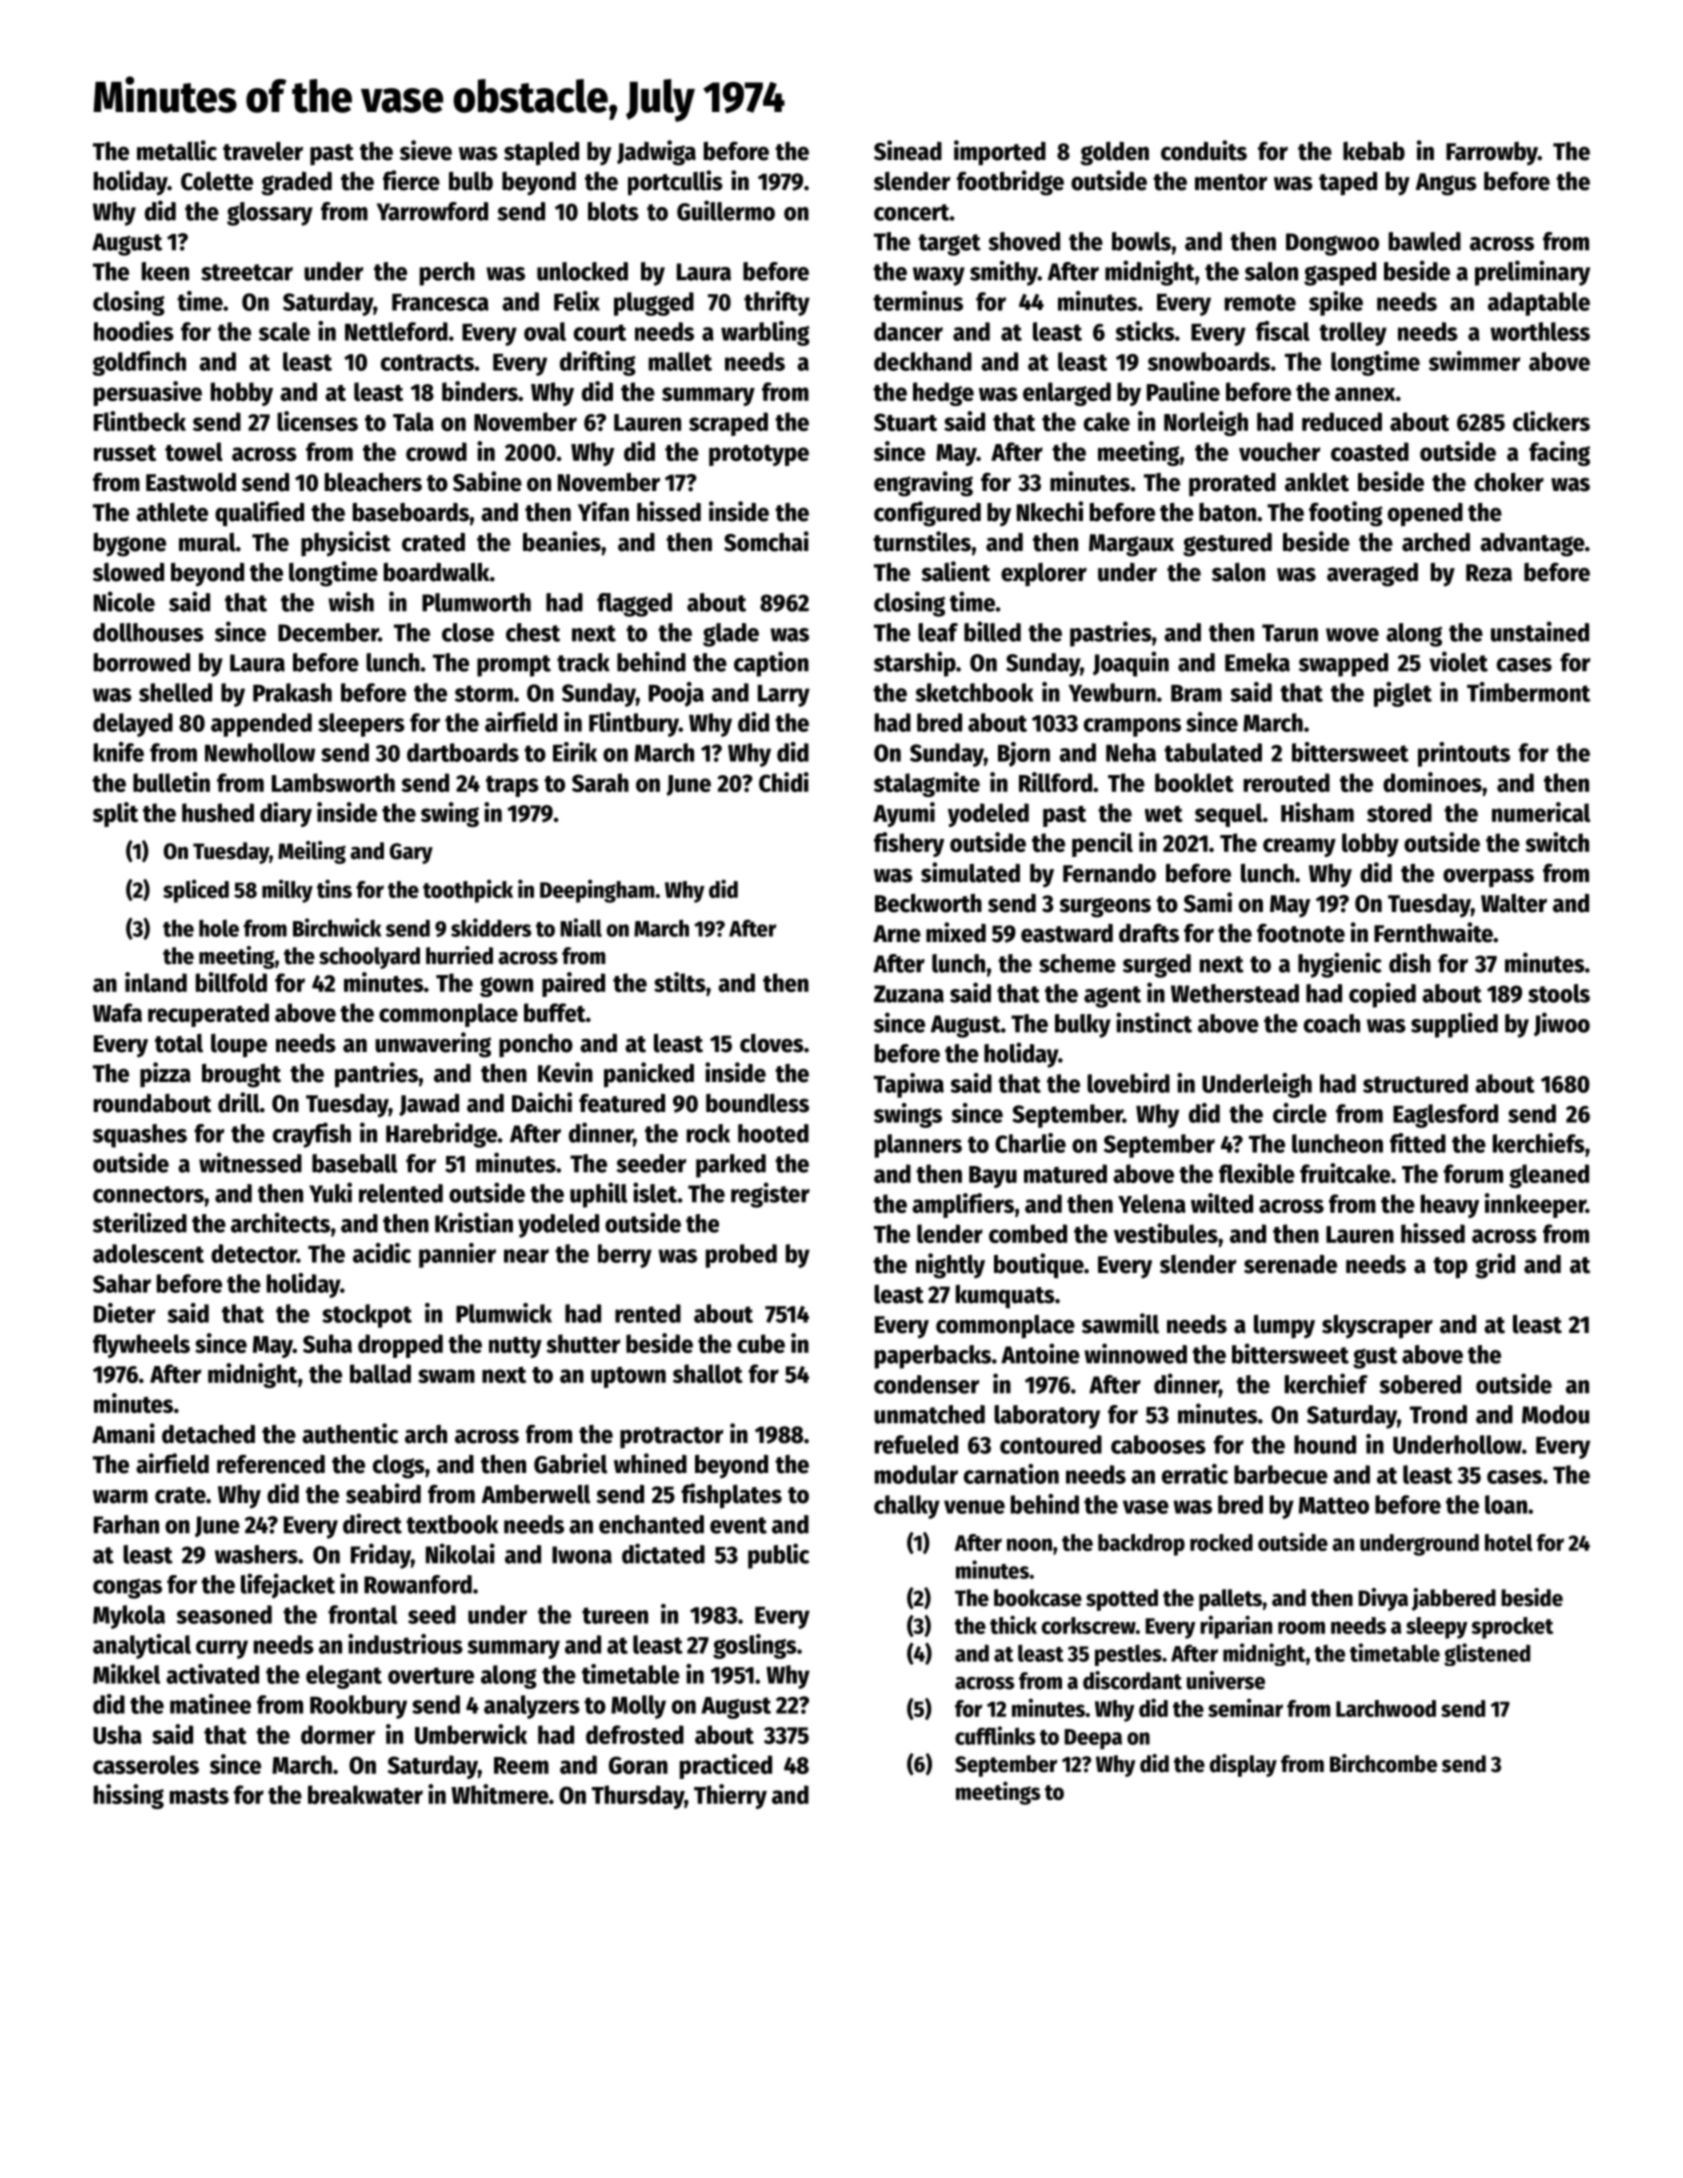 The height and width of the screenshot is (2178, 1683). What do you see at coordinates (165, 271) in the screenshot?
I see `keen` at bounding box center [165, 271].
